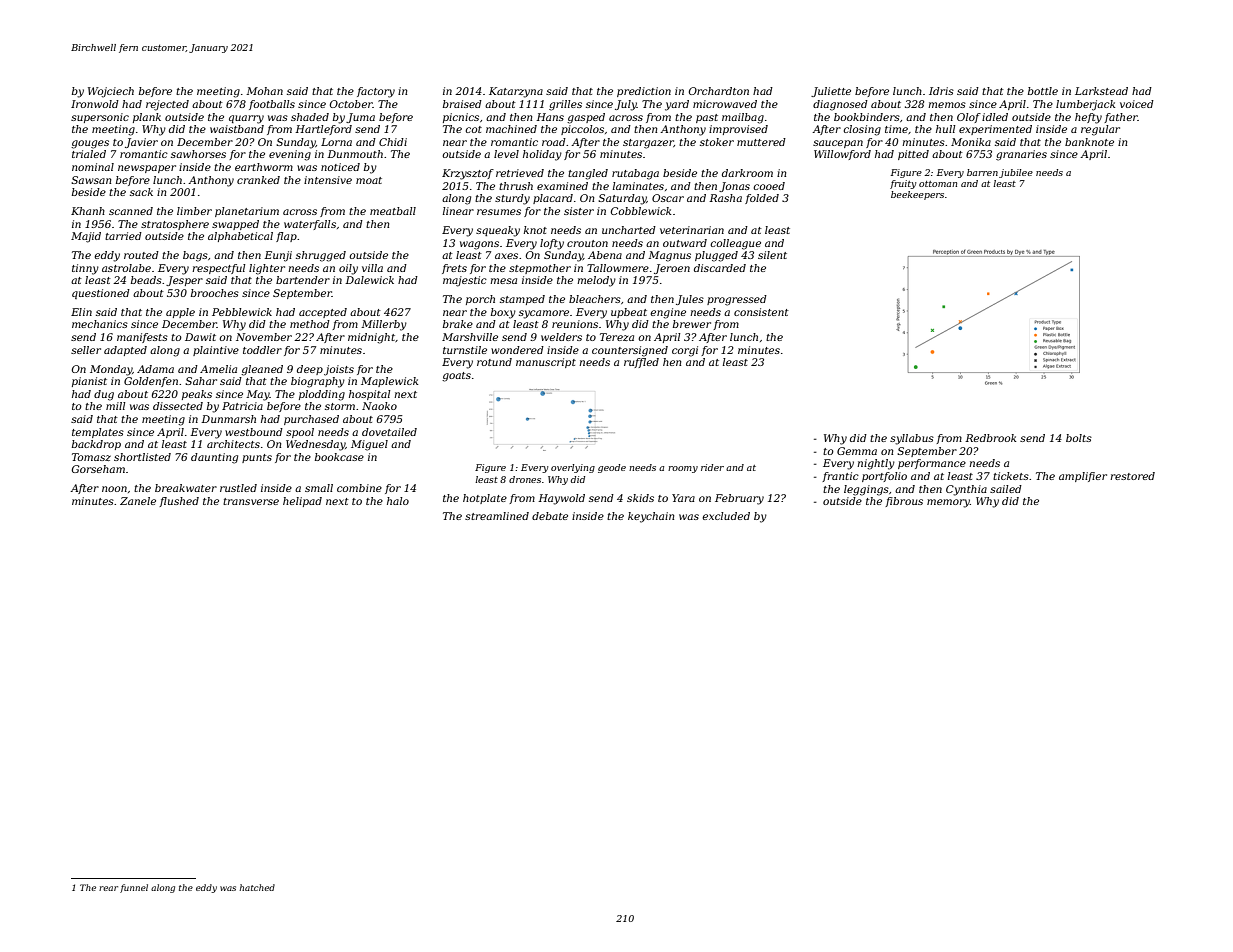  Describe the element at coordinates (111, 92) in the screenshot. I see `Wojciech` at that location.
